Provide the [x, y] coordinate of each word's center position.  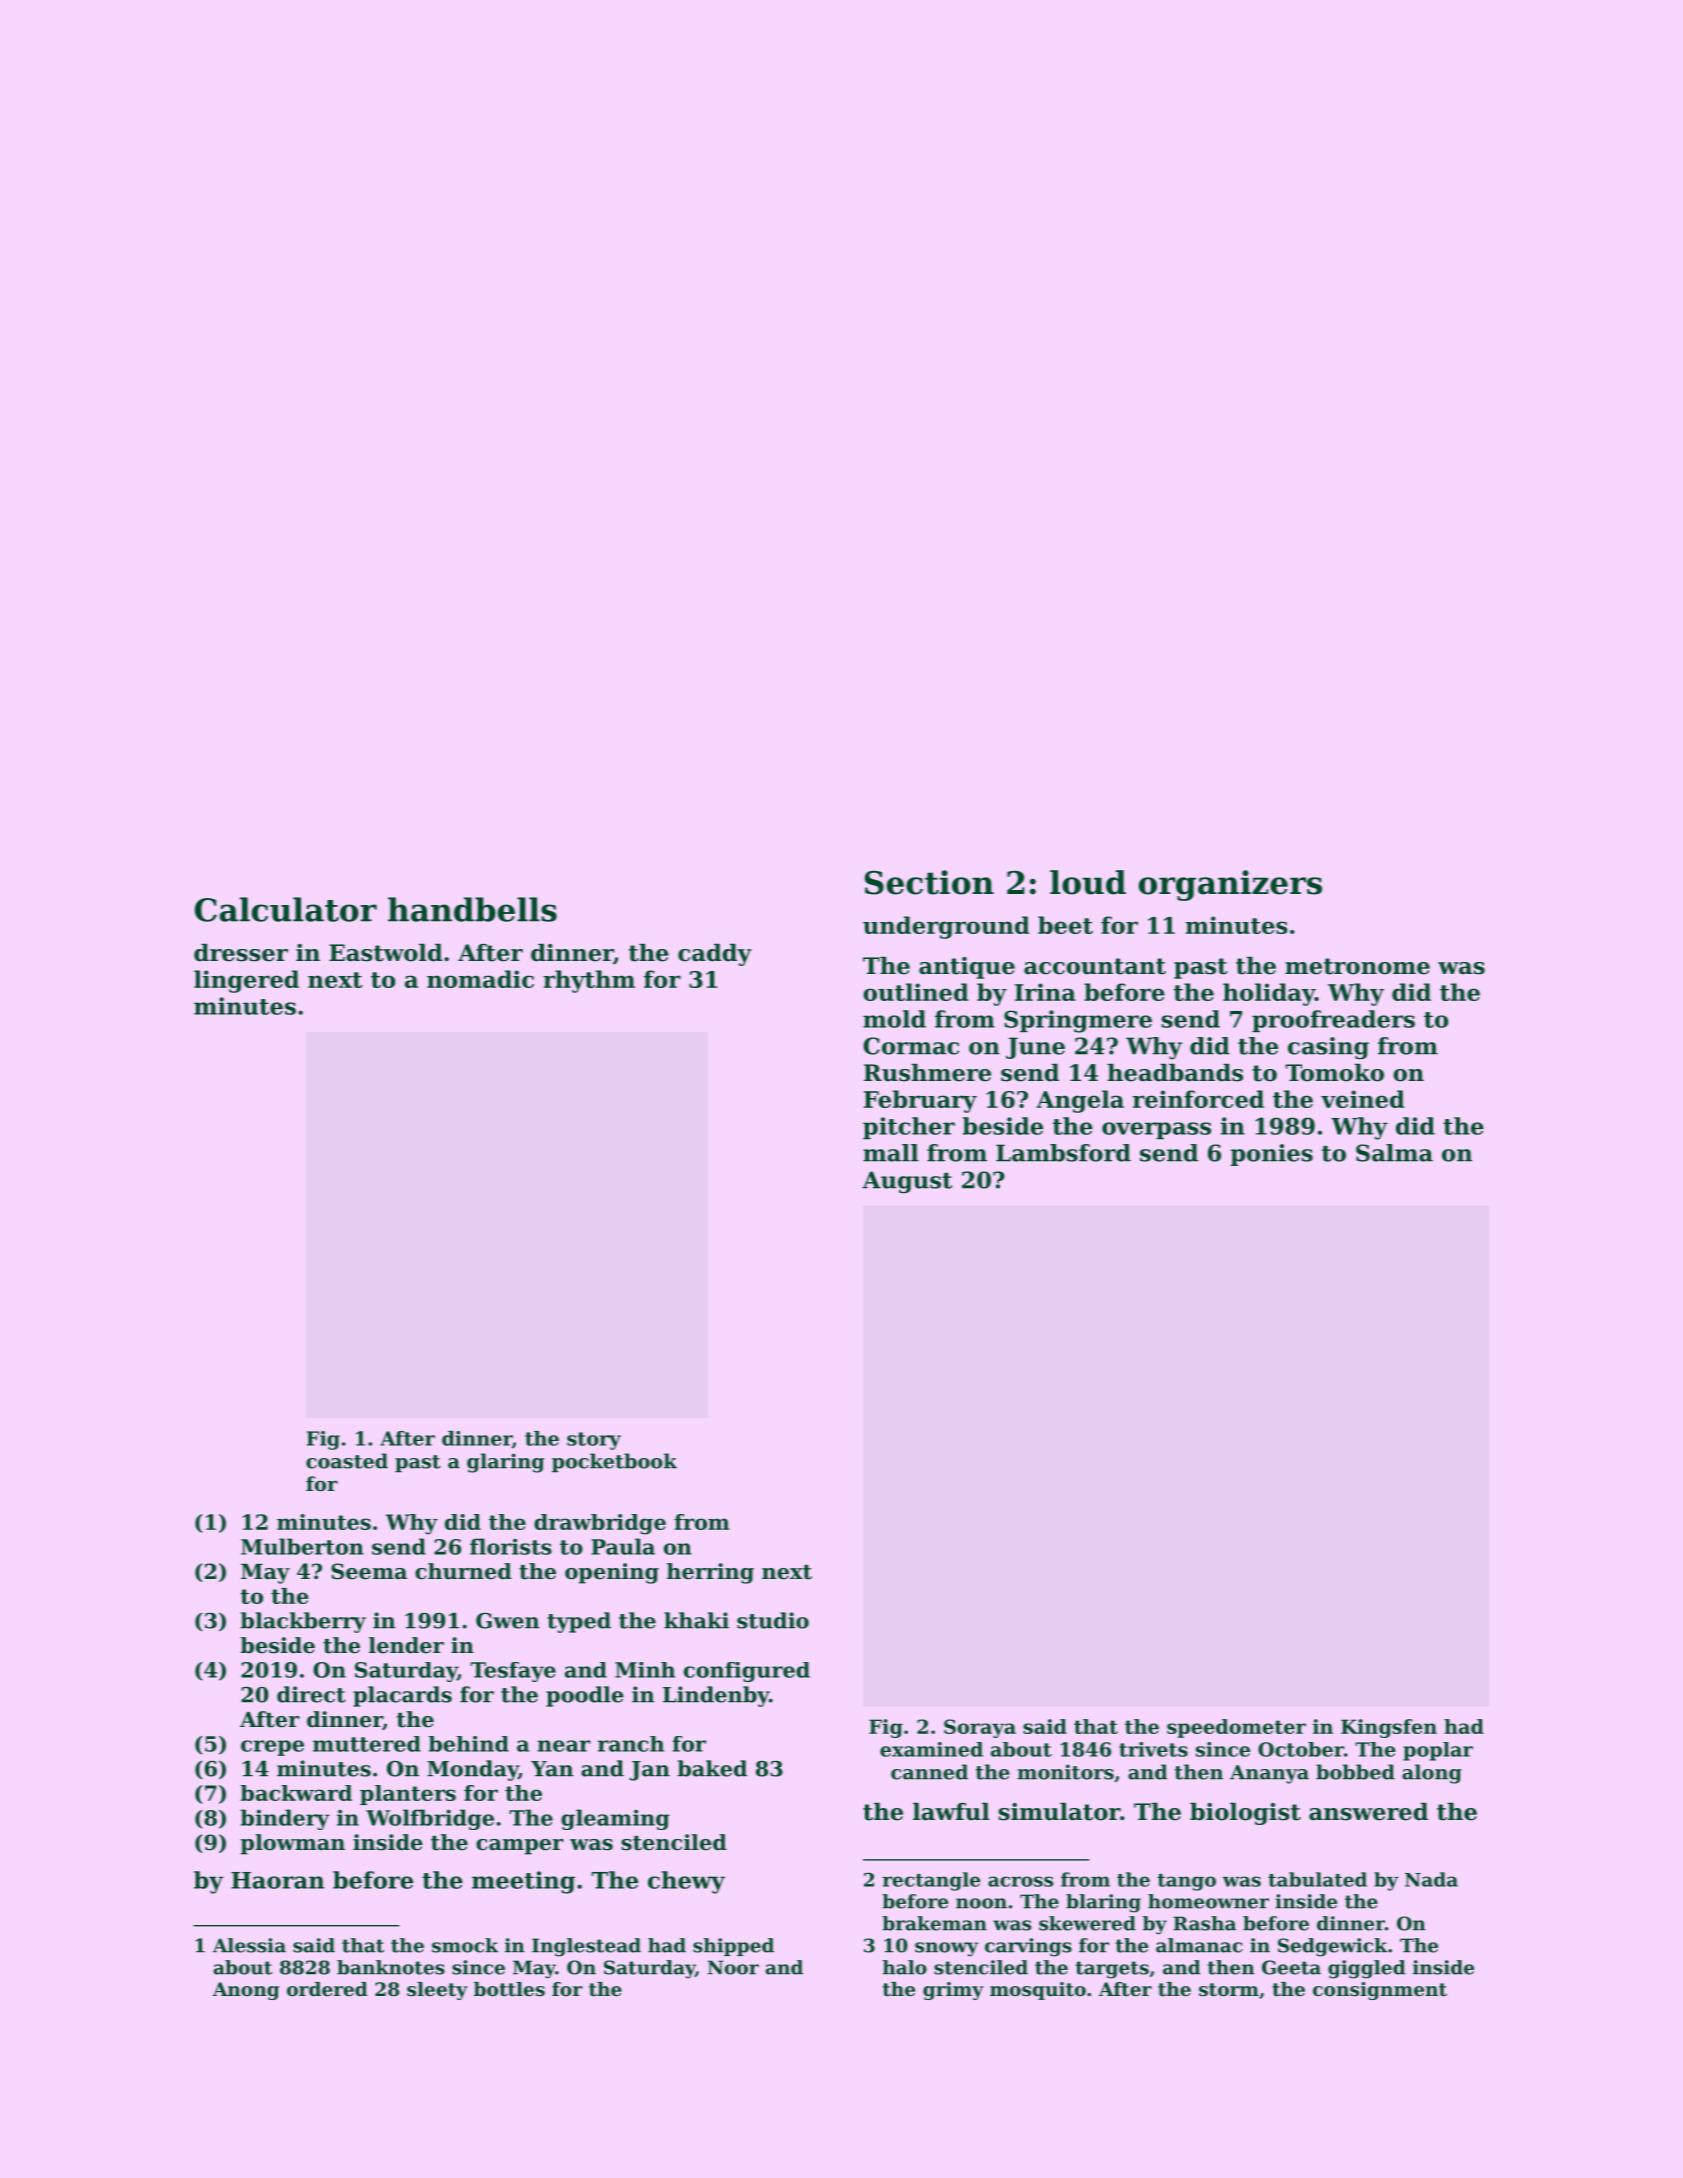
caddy [715, 955]
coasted [347, 1461]
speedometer [1236, 1728]
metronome [1357, 966]
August [907, 1182]
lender [406, 1645]
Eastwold [386, 953]
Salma [1394, 1153]
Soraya [980, 1728]
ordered [327, 1989]
